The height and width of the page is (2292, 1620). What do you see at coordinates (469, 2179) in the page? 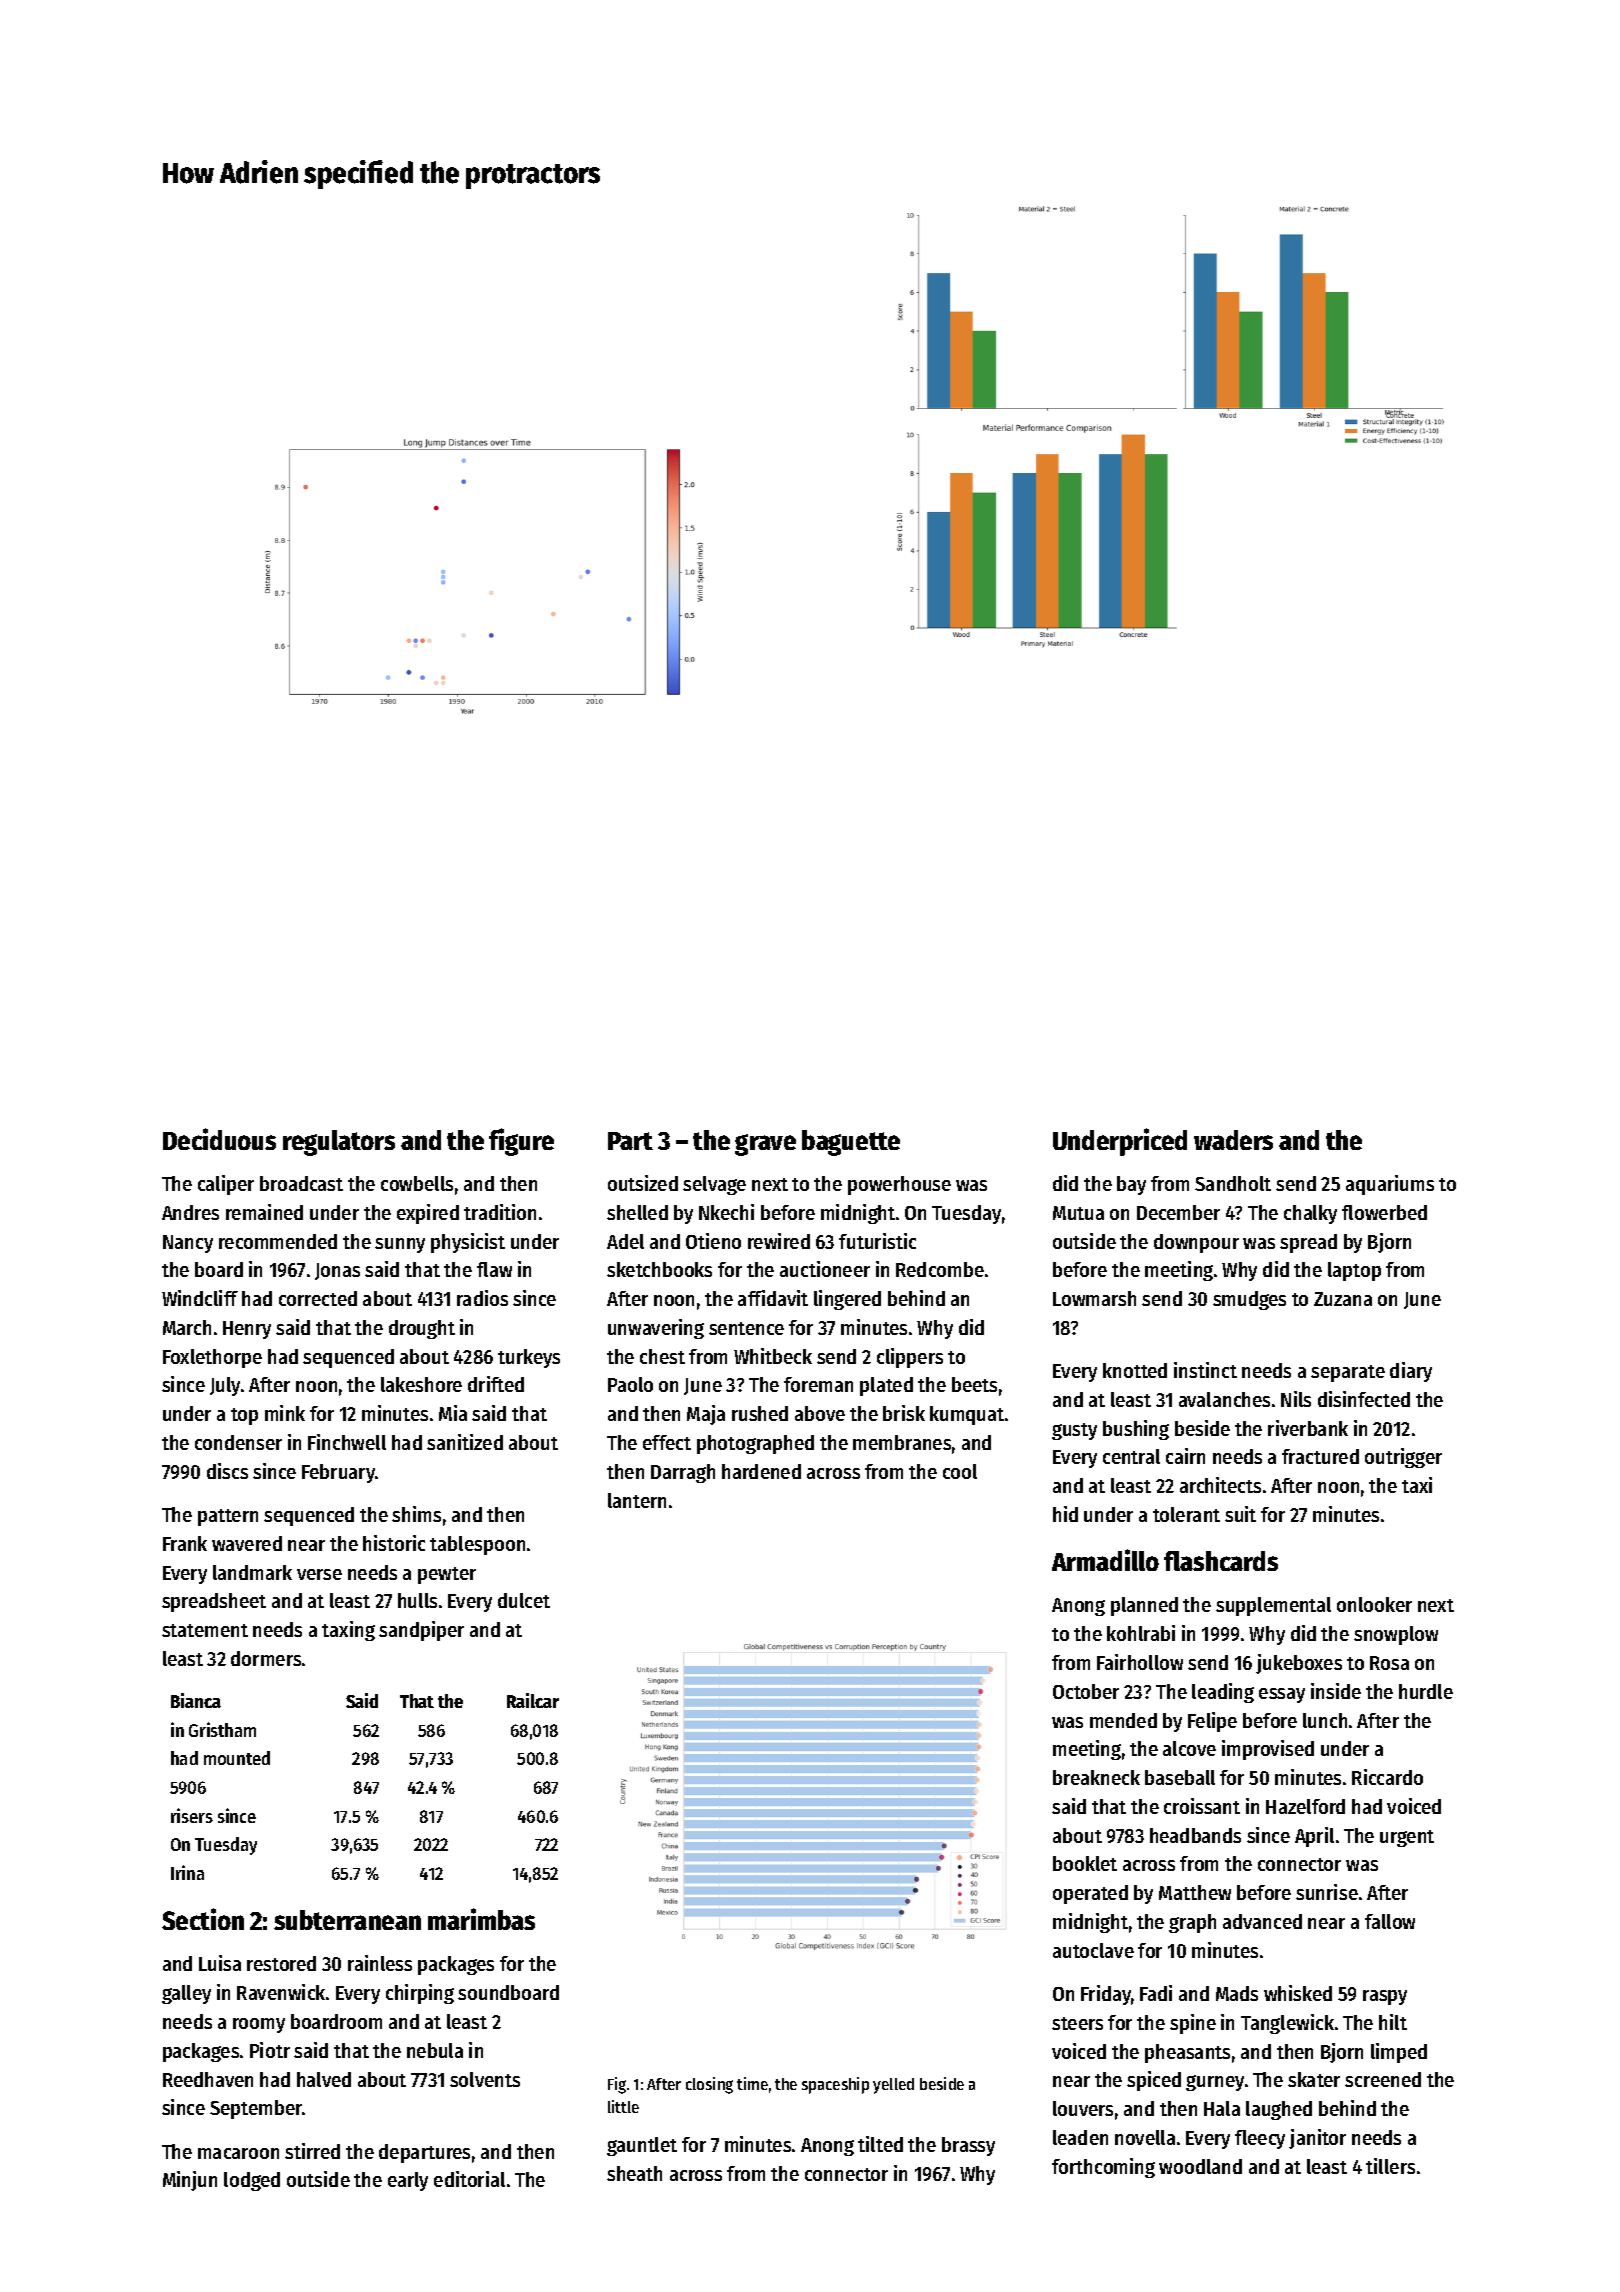
I see `editorial` at bounding box center [469, 2179].
